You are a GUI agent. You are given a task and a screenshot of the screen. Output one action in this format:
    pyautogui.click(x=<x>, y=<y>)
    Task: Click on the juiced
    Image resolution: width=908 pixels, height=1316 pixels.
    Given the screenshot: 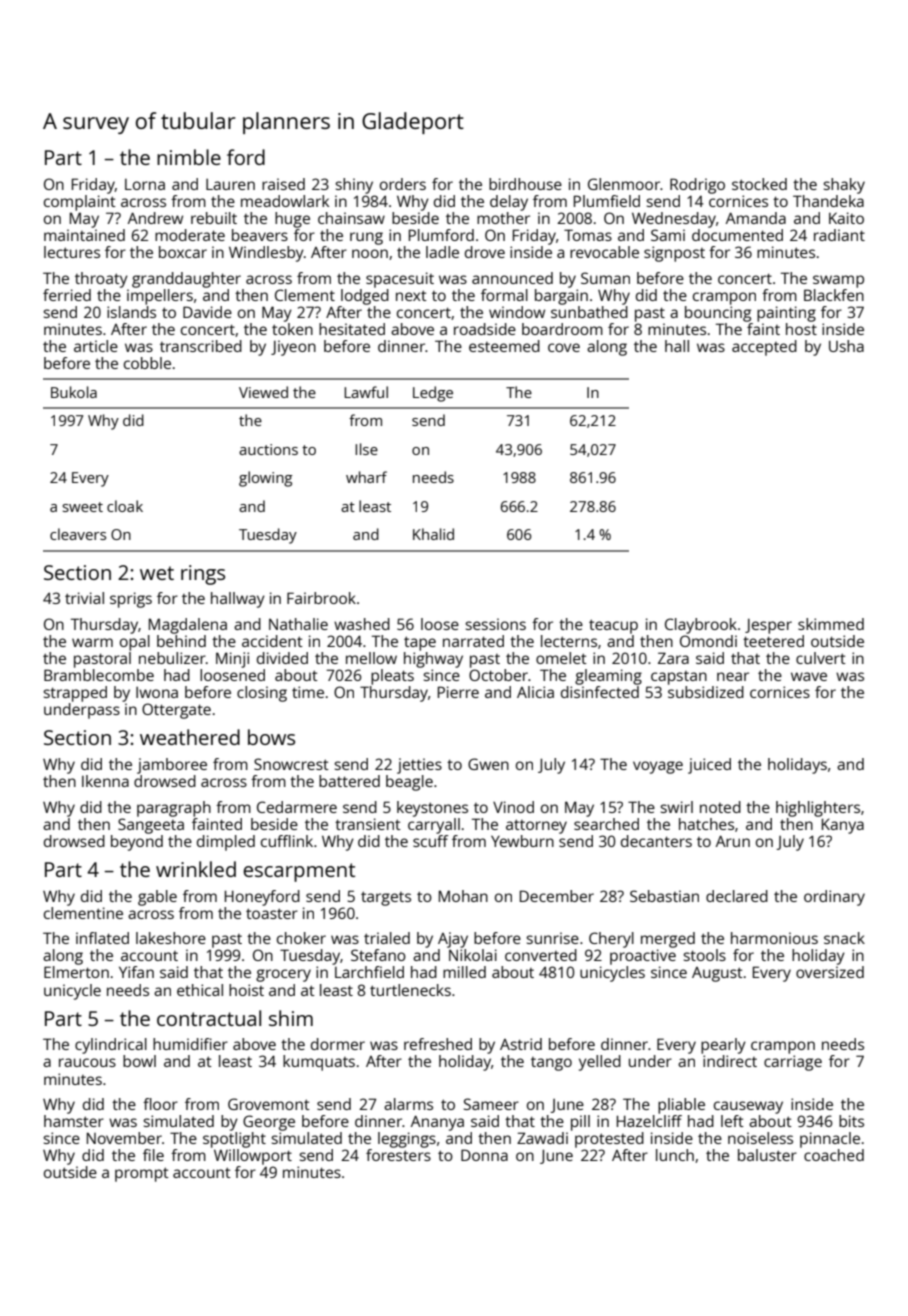 What is the action you would take?
    pyautogui.click(x=709, y=766)
